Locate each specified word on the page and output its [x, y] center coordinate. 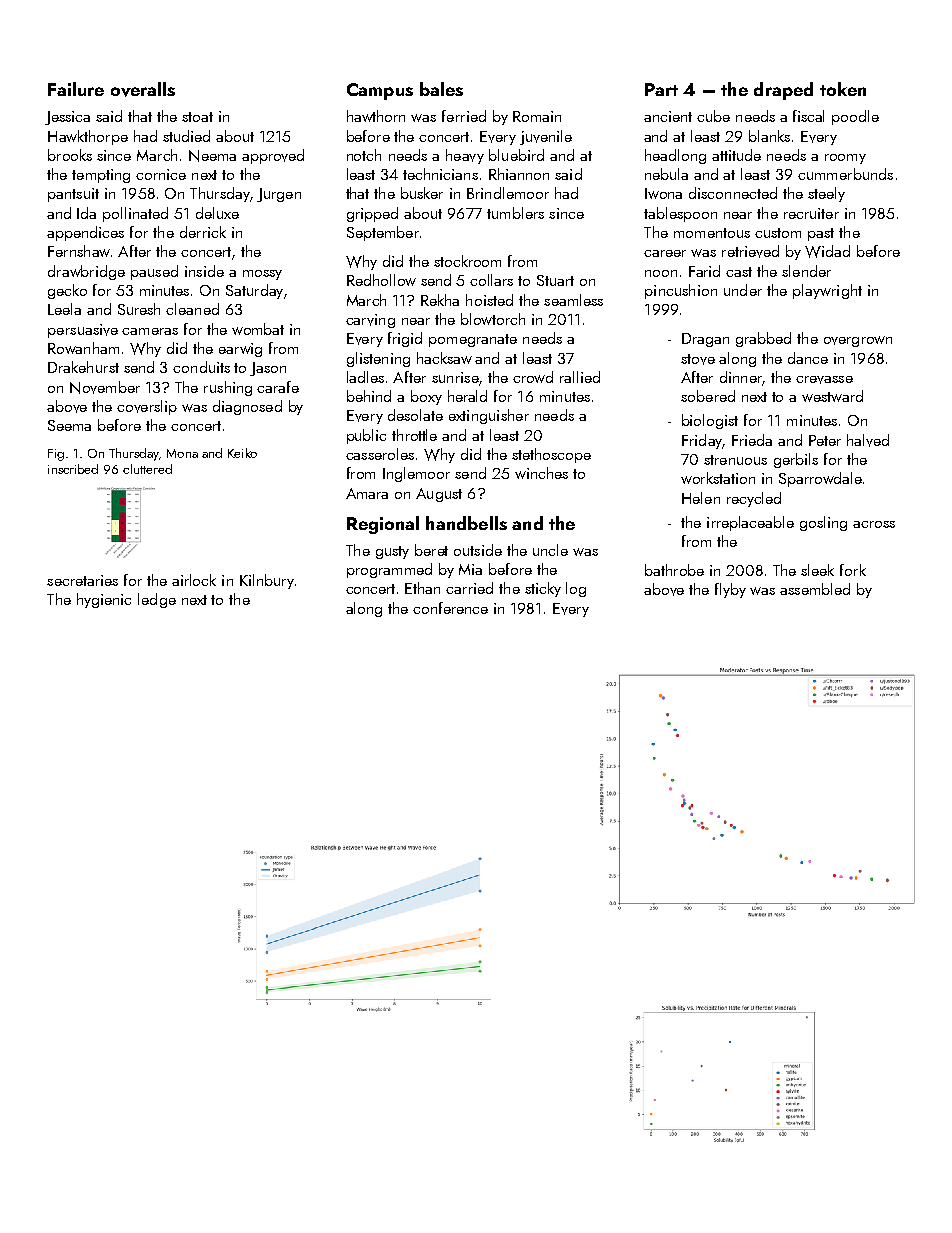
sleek [817, 570]
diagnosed [247, 407]
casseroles [380, 454]
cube [713, 116]
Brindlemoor [508, 193]
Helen [701, 498]
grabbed [763, 339]
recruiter [811, 213]
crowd [533, 377]
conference [450, 608]
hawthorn [376, 116]
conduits [201, 367]
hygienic [104, 600]
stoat [197, 117]
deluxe [217, 213]
